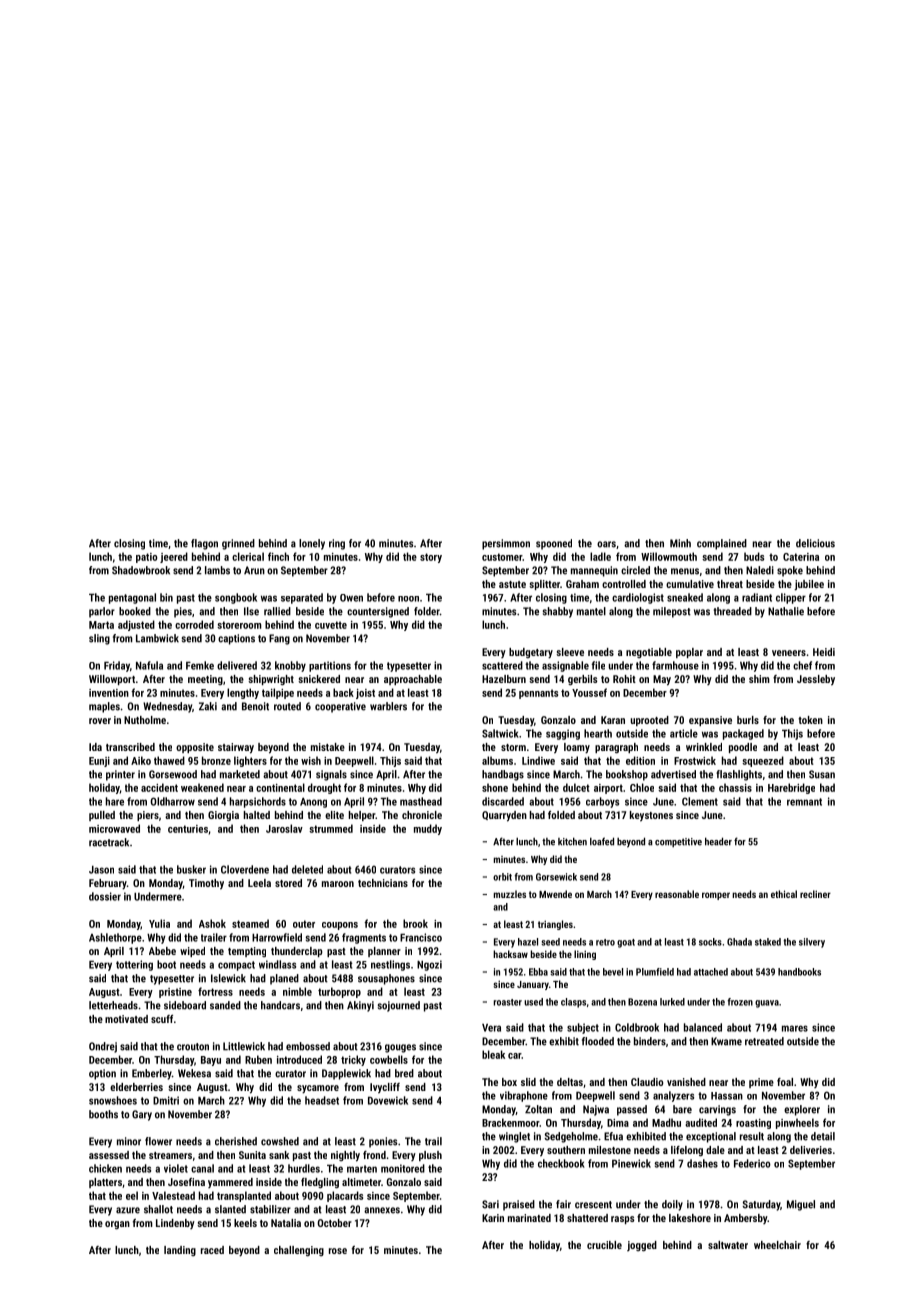 Image resolution: width=924 pixels, height=1308 pixels. Describe the element at coordinates (570, 652) in the screenshot. I see `sleeve` at that location.
